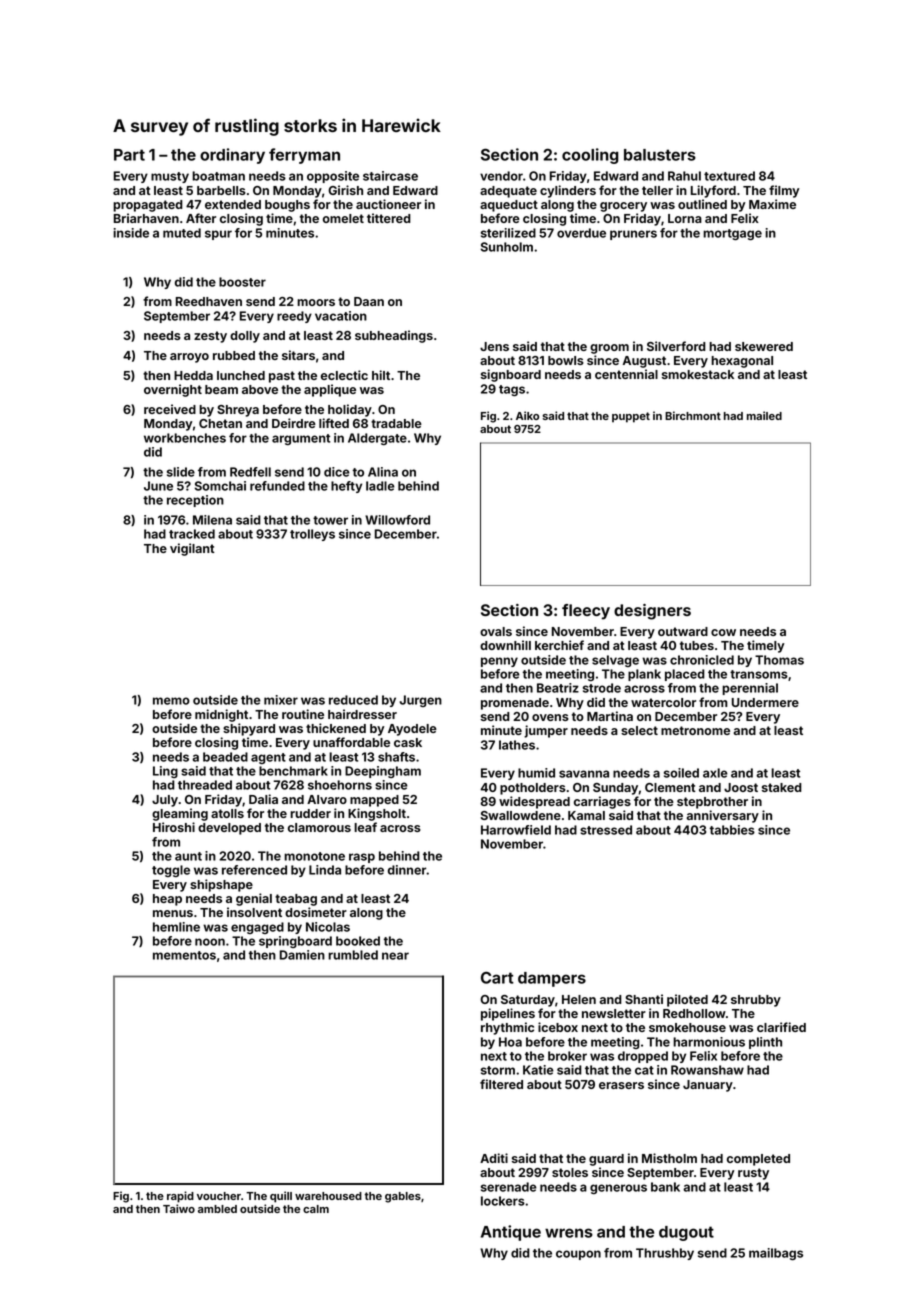 The height and width of the screenshot is (1308, 924). I want to click on arroyo, so click(189, 358).
